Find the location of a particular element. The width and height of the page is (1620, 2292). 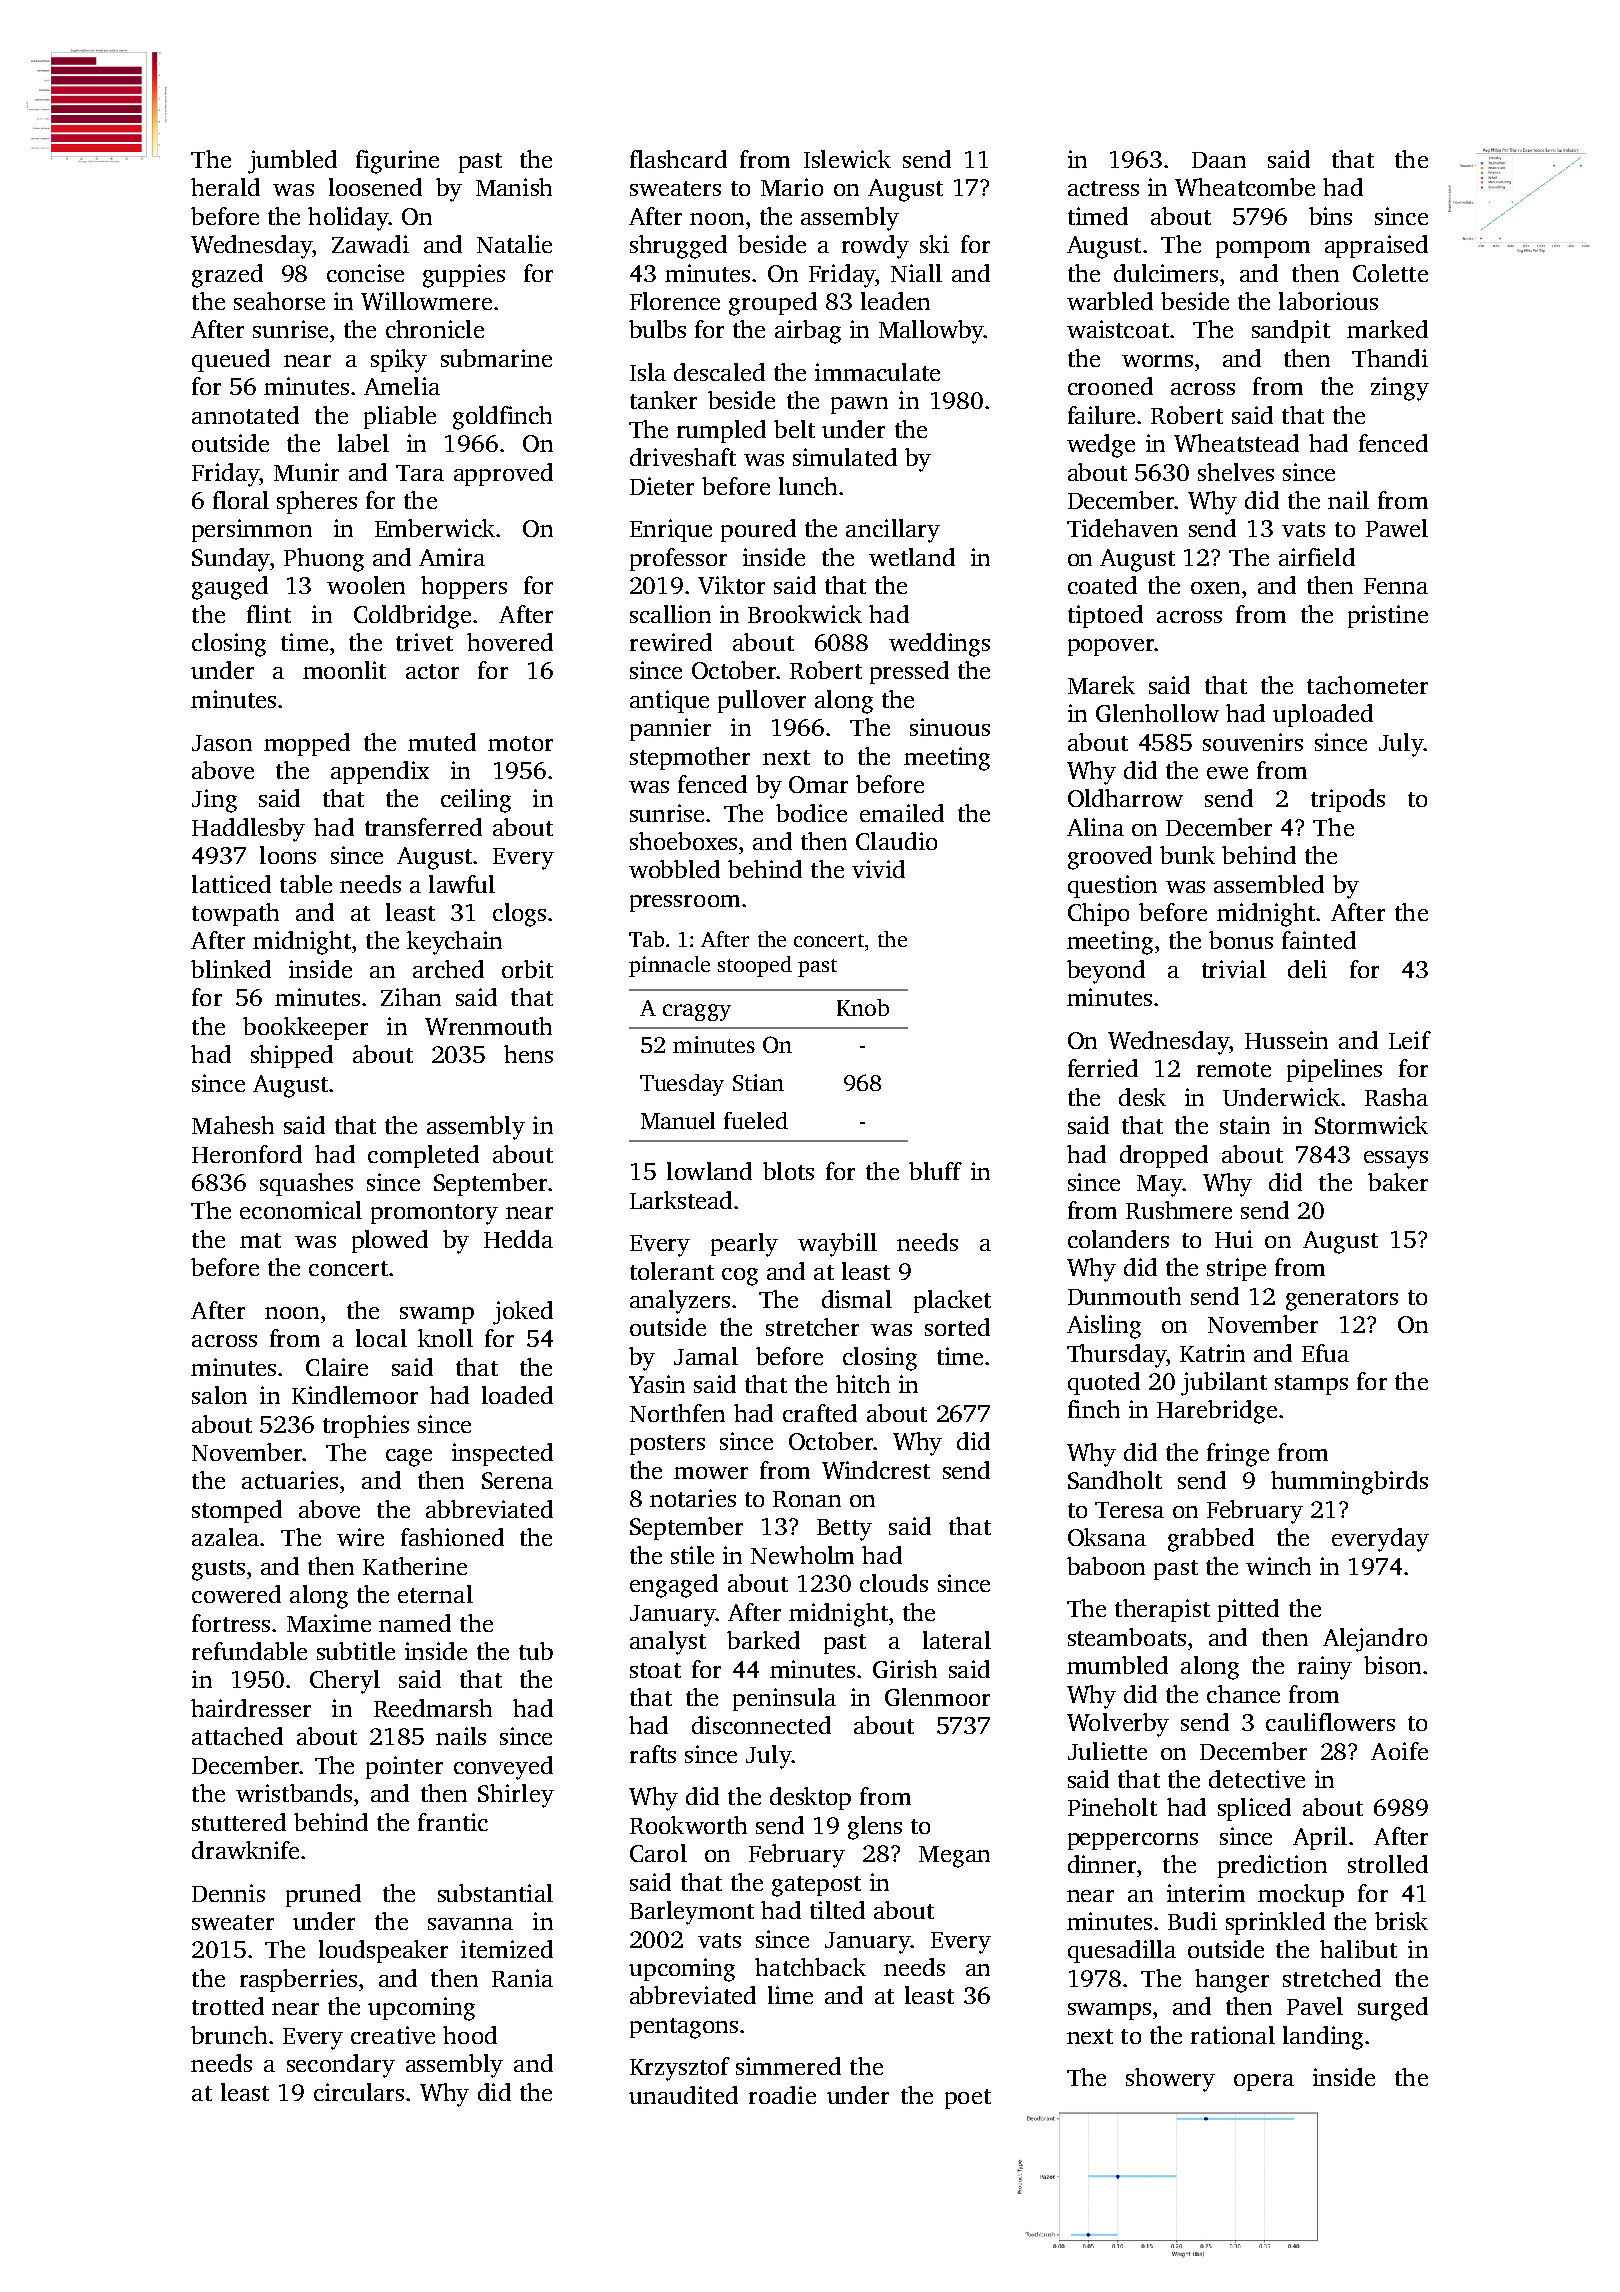

jumbled is located at coordinates (292, 162).
